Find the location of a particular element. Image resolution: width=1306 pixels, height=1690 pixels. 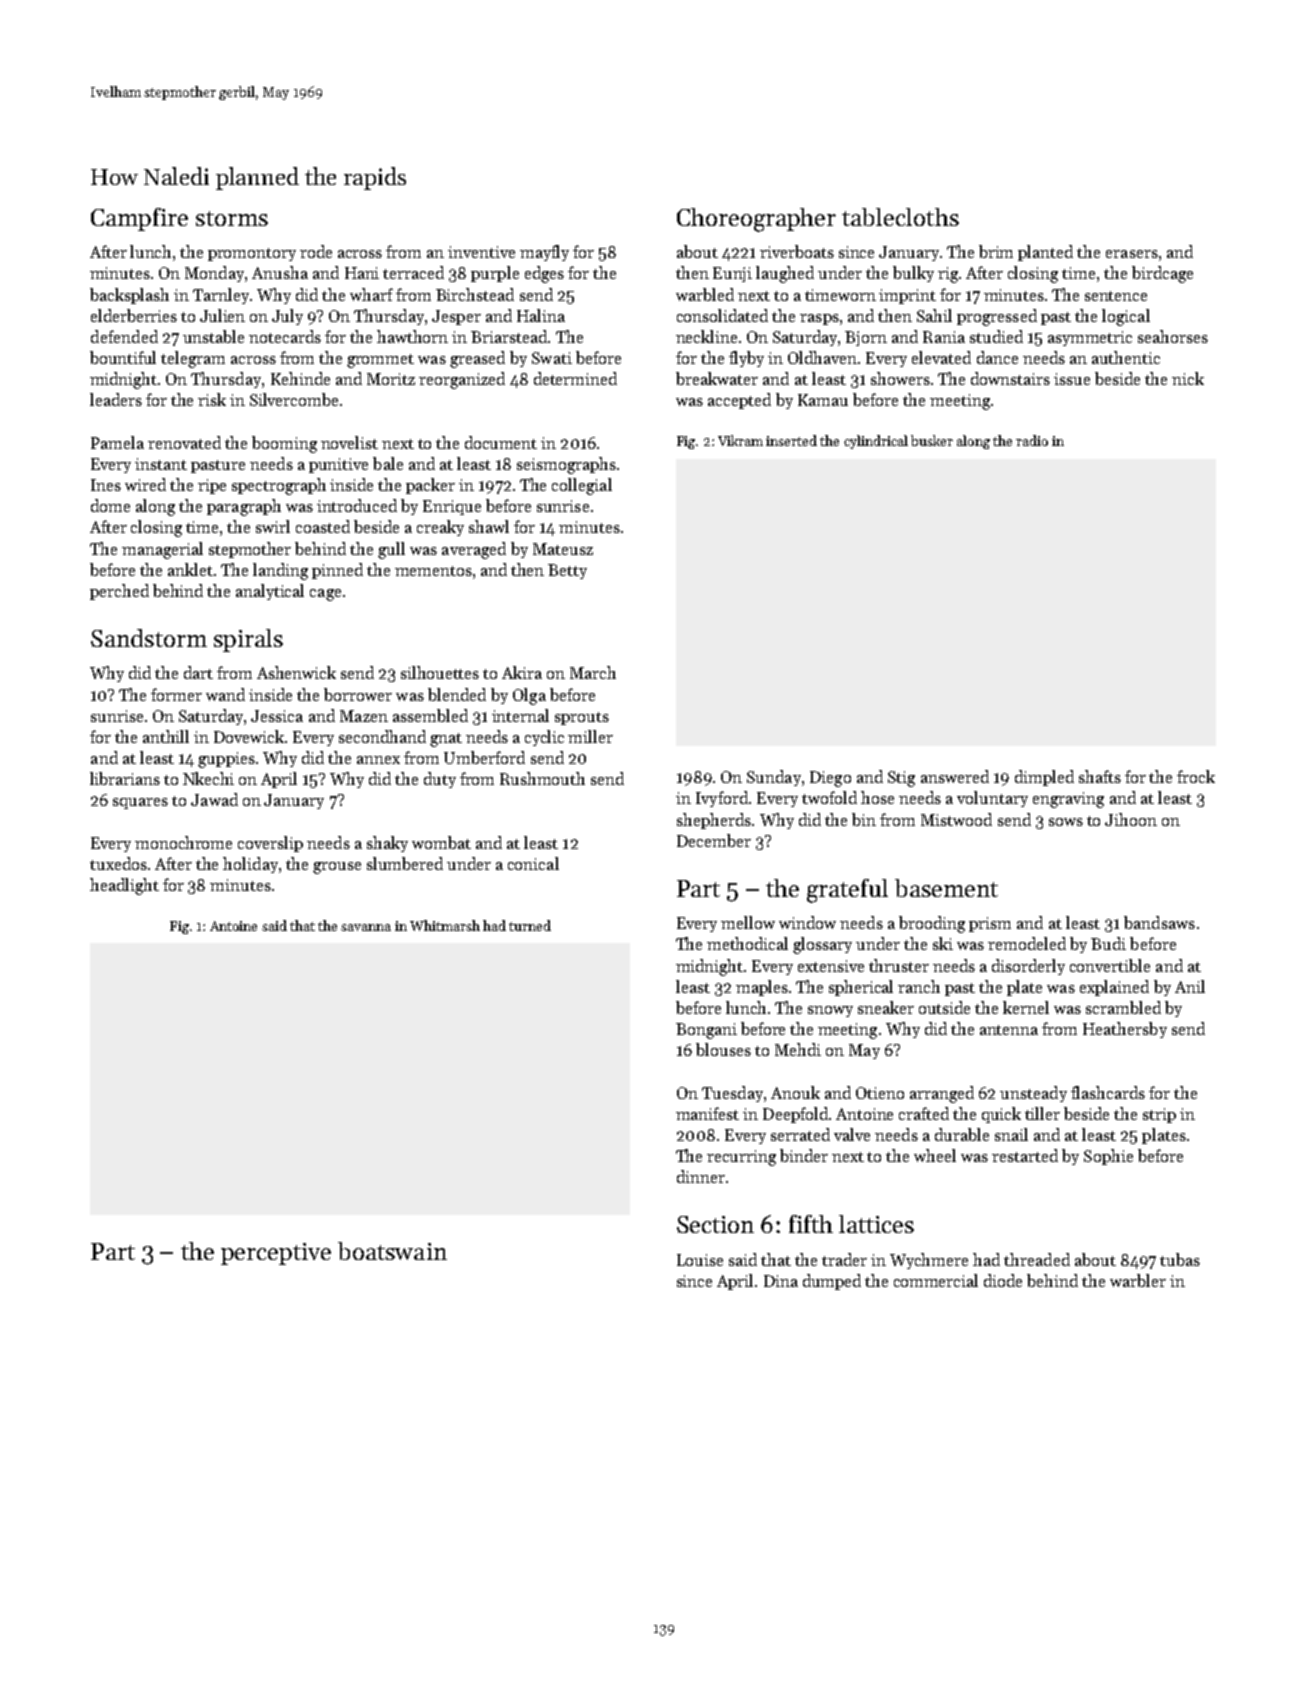

Stig is located at coordinates (901, 779).
